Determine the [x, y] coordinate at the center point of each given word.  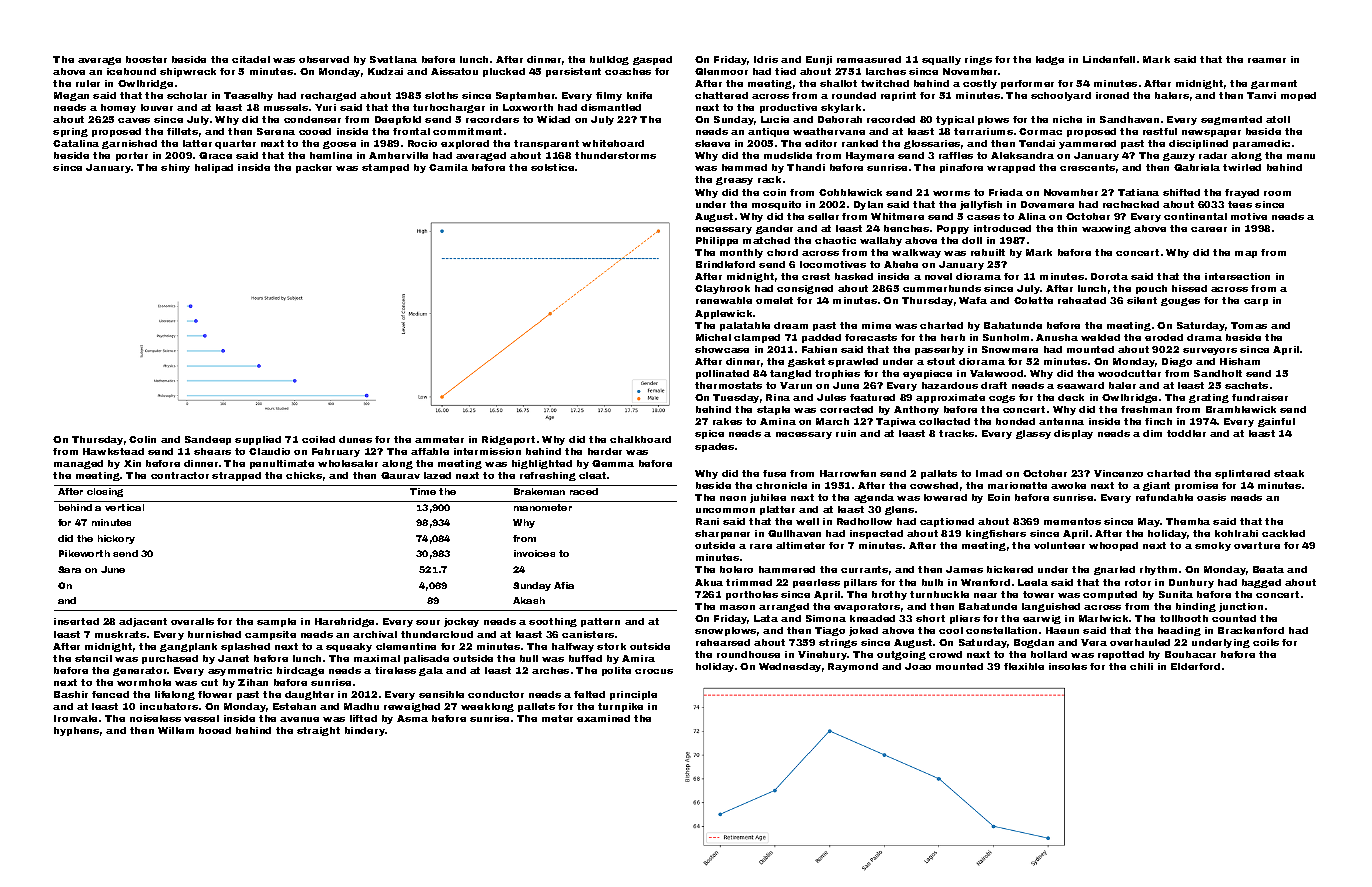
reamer [1267, 60]
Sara [69, 569]
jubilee [768, 498]
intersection [1237, 276]
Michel [713, 337]
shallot [838, 83]
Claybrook [722, 289]
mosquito [776, 205]
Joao [918, 666]
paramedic [1261, 144]
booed [215, 730]
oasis [1211, 497]
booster [146, 59]
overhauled [1140, 642]
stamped [385, 168]
